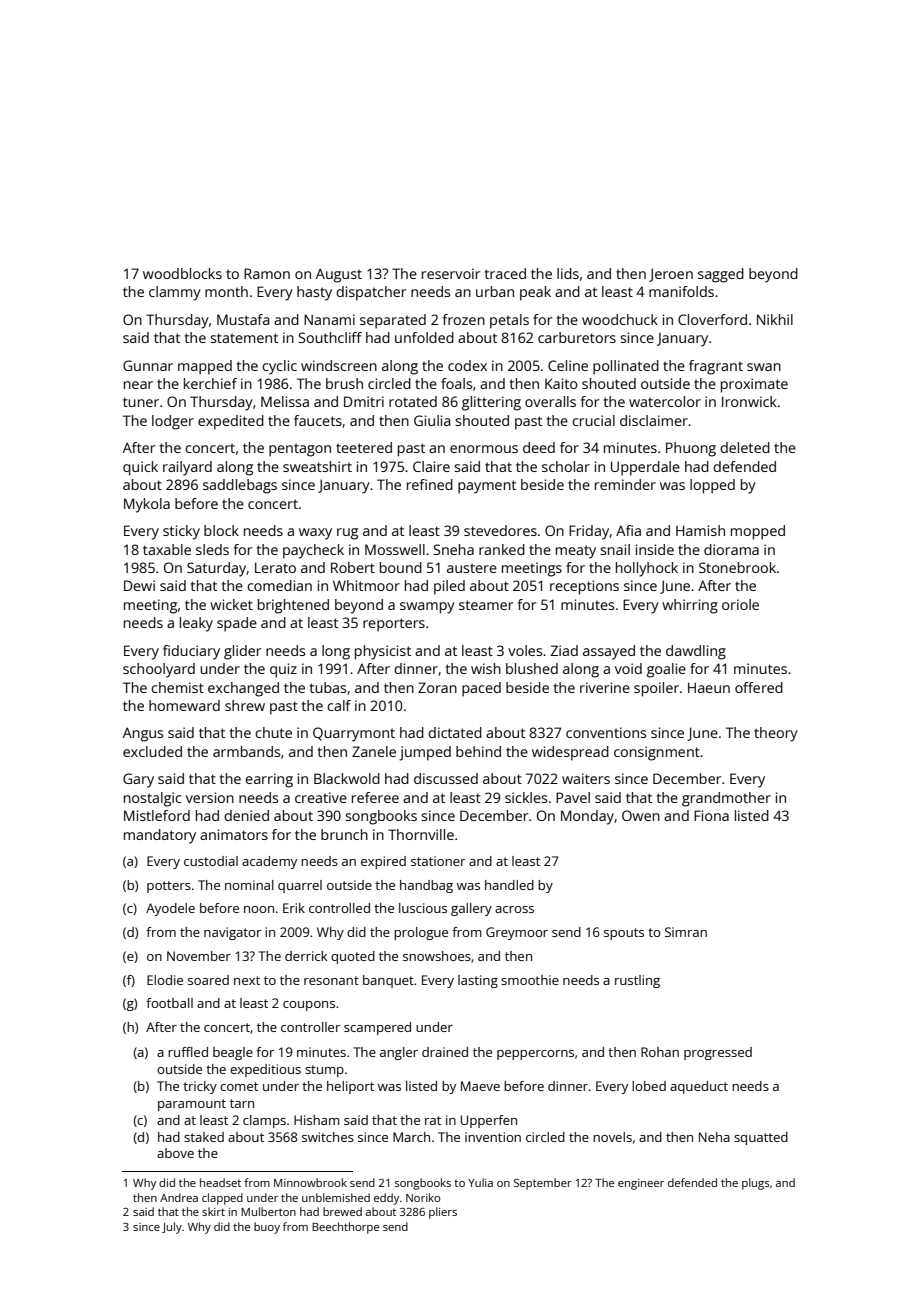 This screenshot has width=924, height=1308. Describe the element at coordinates (525, 650) in the screenshot. I see `voles` at that location.
